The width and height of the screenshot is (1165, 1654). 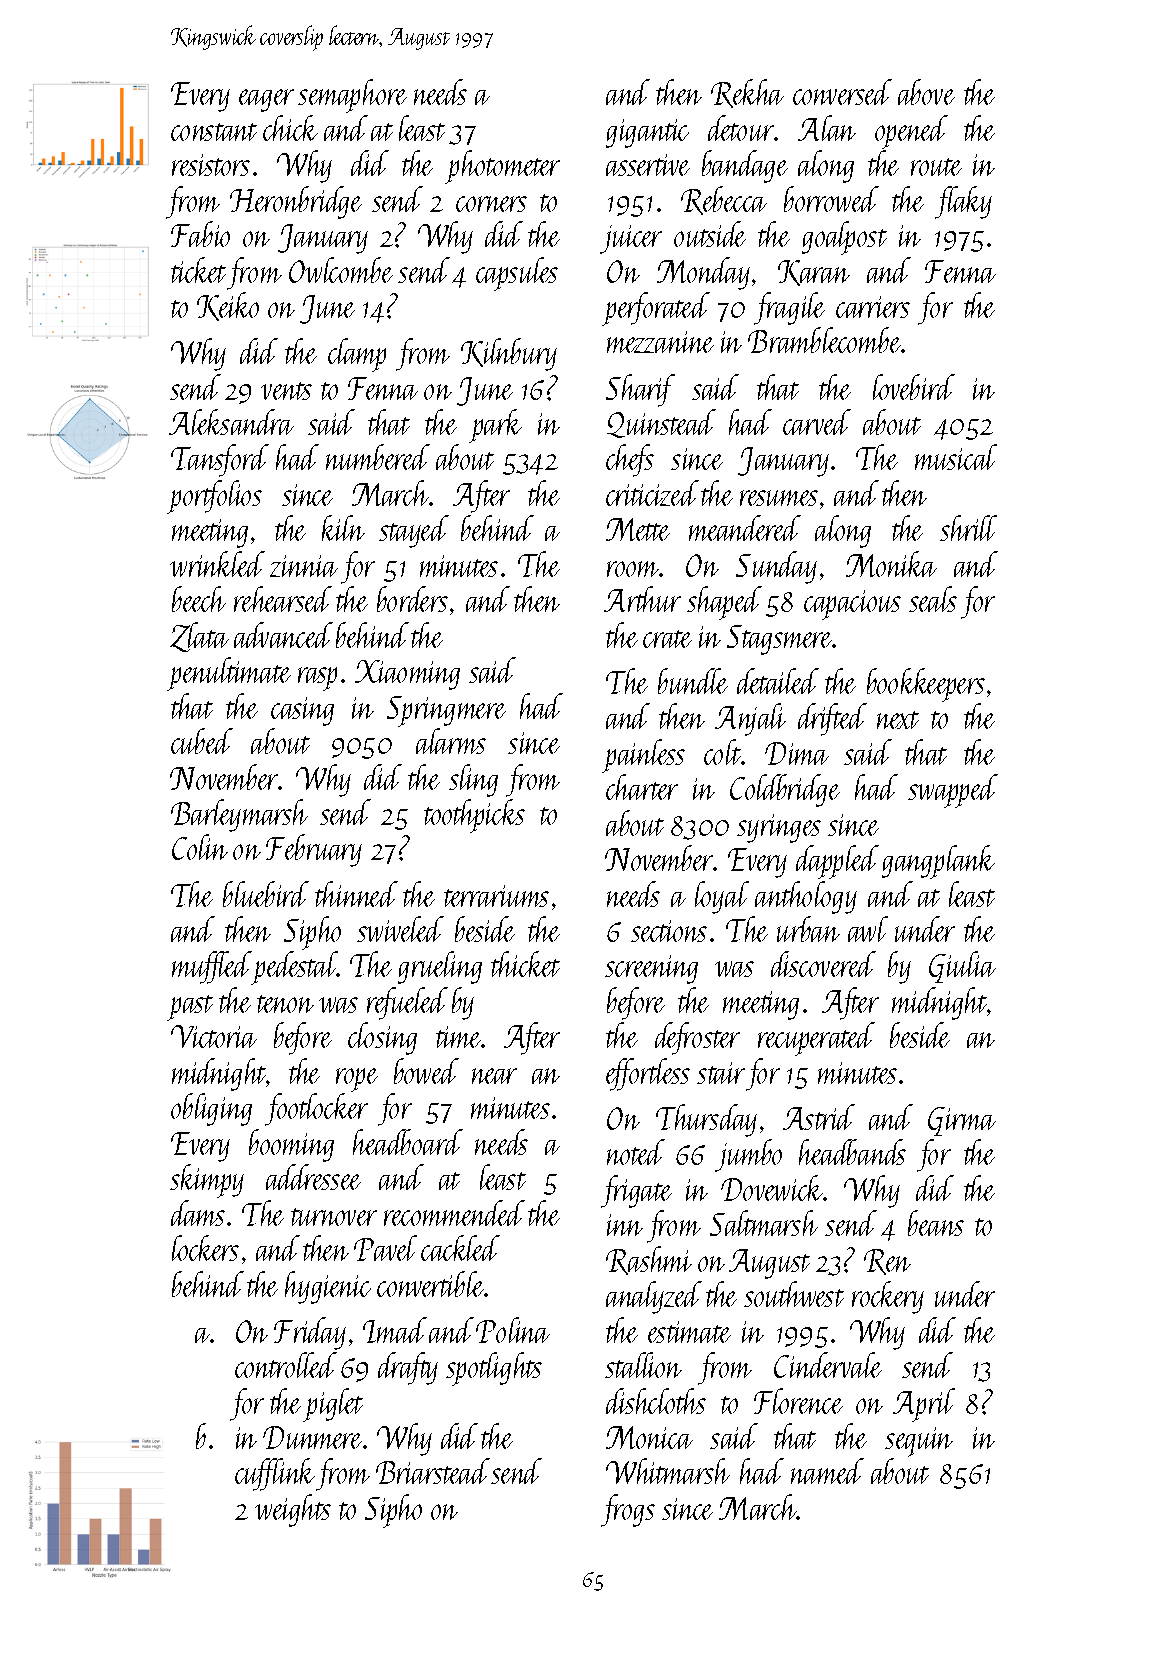 What do you see at coordinates (352, 96) in the screenshot?
I see `semaphore` at bounding box center [352, 96].
